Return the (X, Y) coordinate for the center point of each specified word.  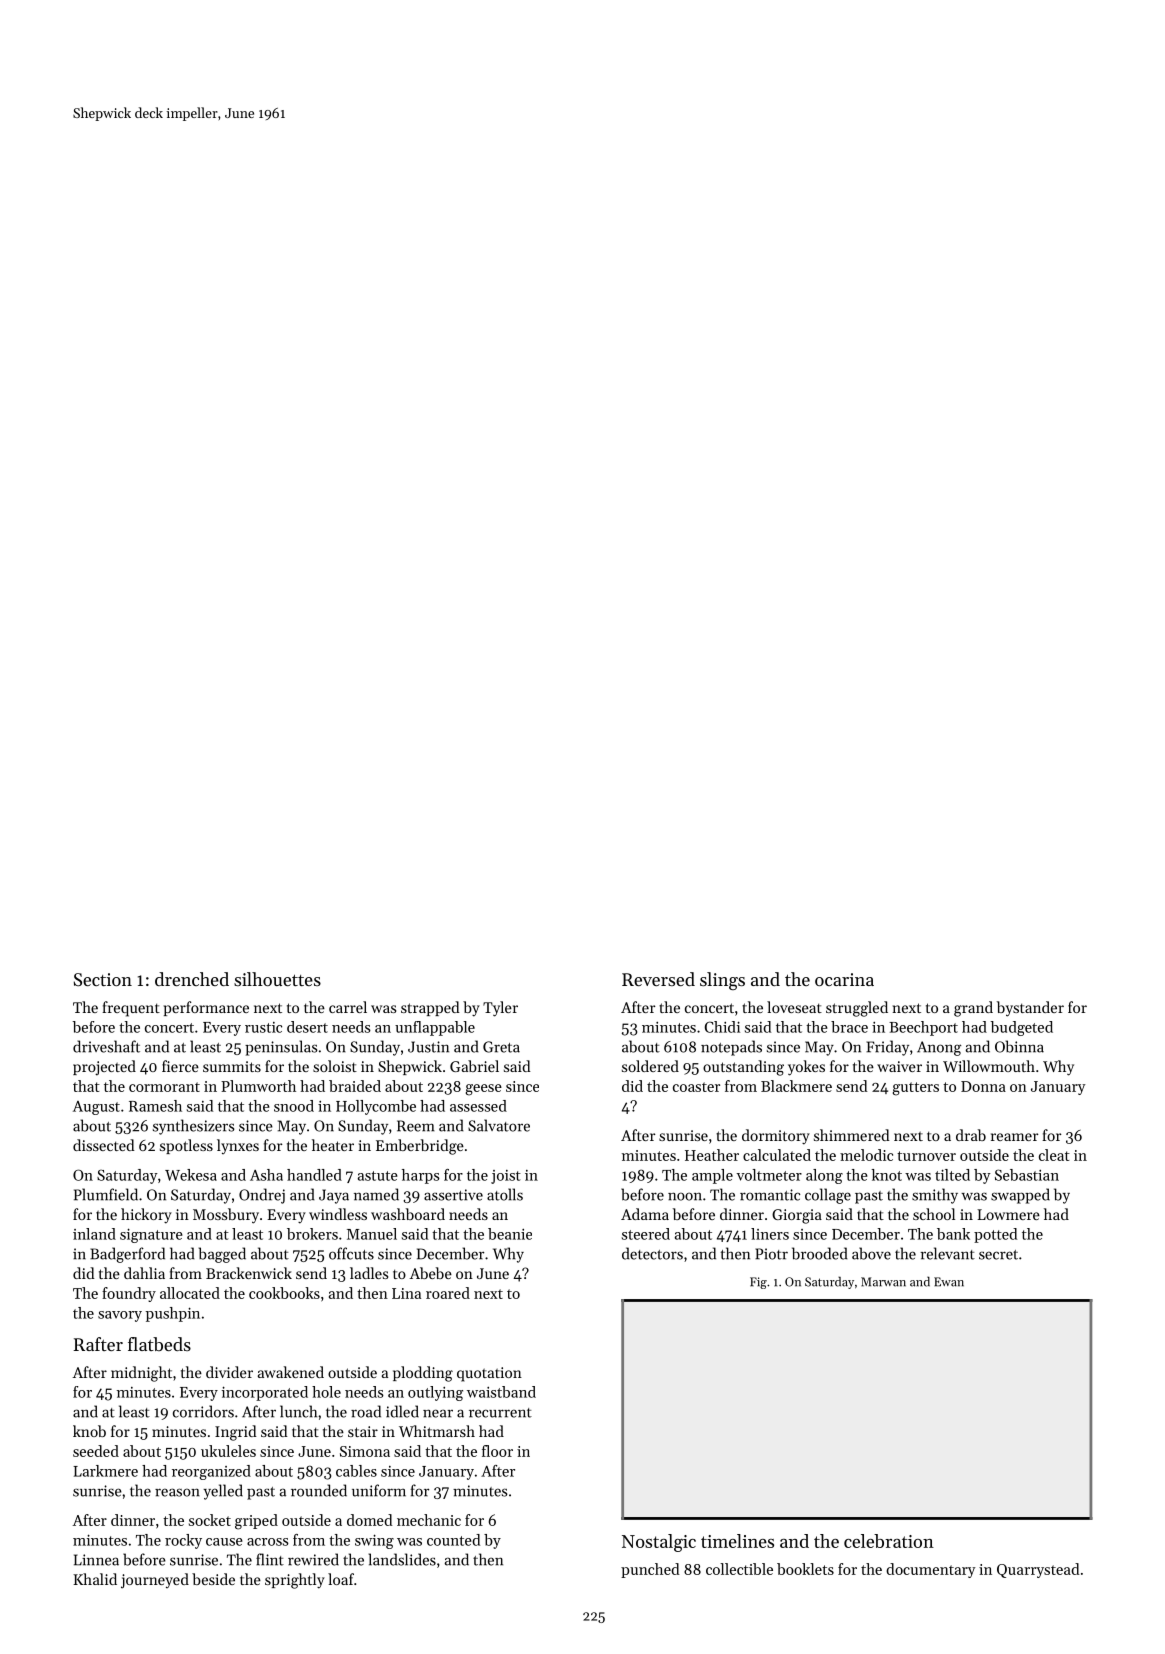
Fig (758, 1283)
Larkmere (105, 1471)
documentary (931, 1570)
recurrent (500, 1413)
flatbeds (159, 1344)
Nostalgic (659, 1543)
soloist (335, 1066)
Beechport (923, 1028)
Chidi (722, 1027)
